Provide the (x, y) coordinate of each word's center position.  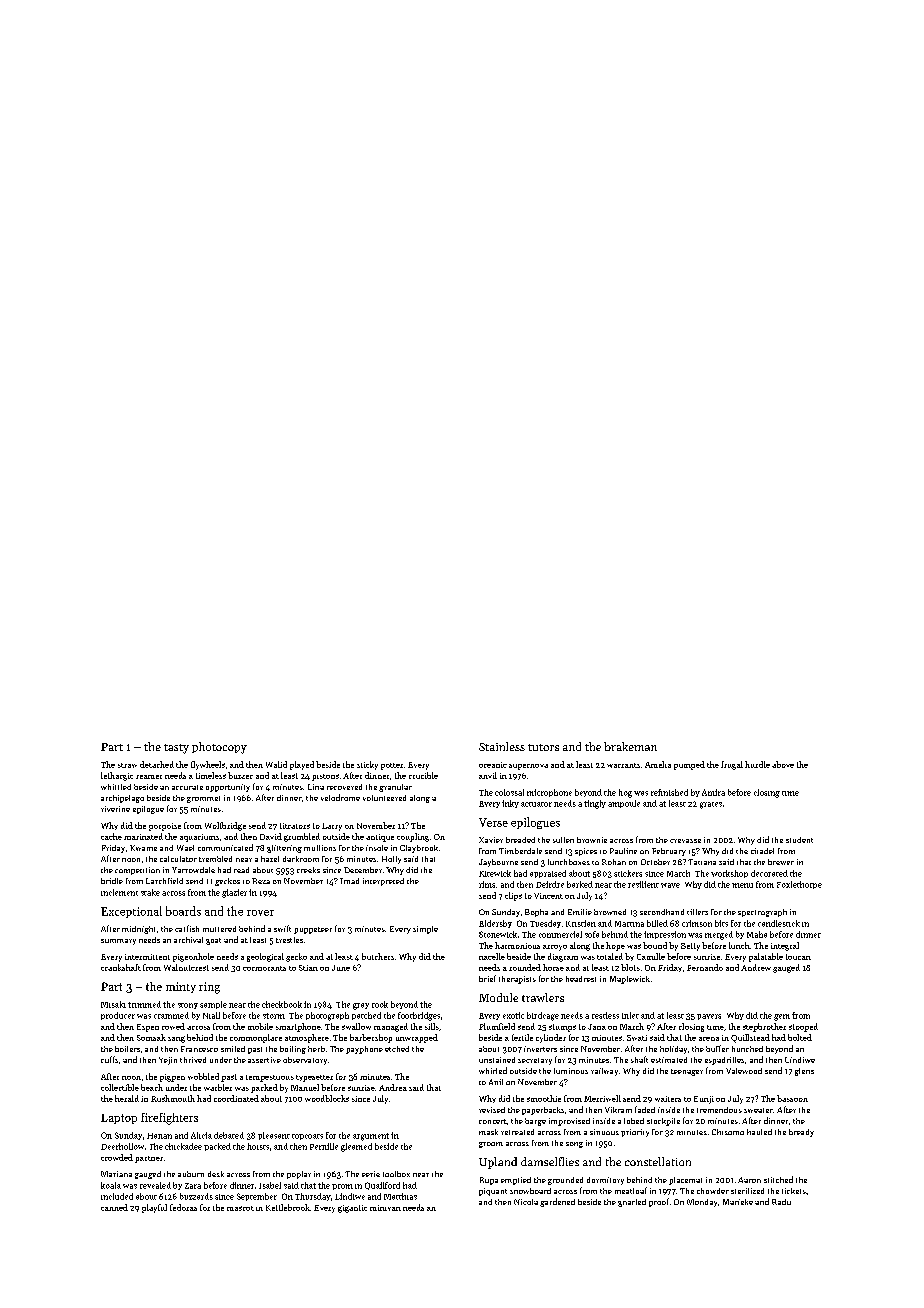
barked (580, 884)
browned (610, 912)
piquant (493, 1192)
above (783, 764)
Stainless (502, 746)
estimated (669, 1060)
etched (397, 1049)
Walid (276, 764)
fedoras (183, 1207)
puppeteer (313, 930)
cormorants (264, 968)
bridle (112, 881)
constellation (658, 1161)
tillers (697, 912)
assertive (264, 1060)
